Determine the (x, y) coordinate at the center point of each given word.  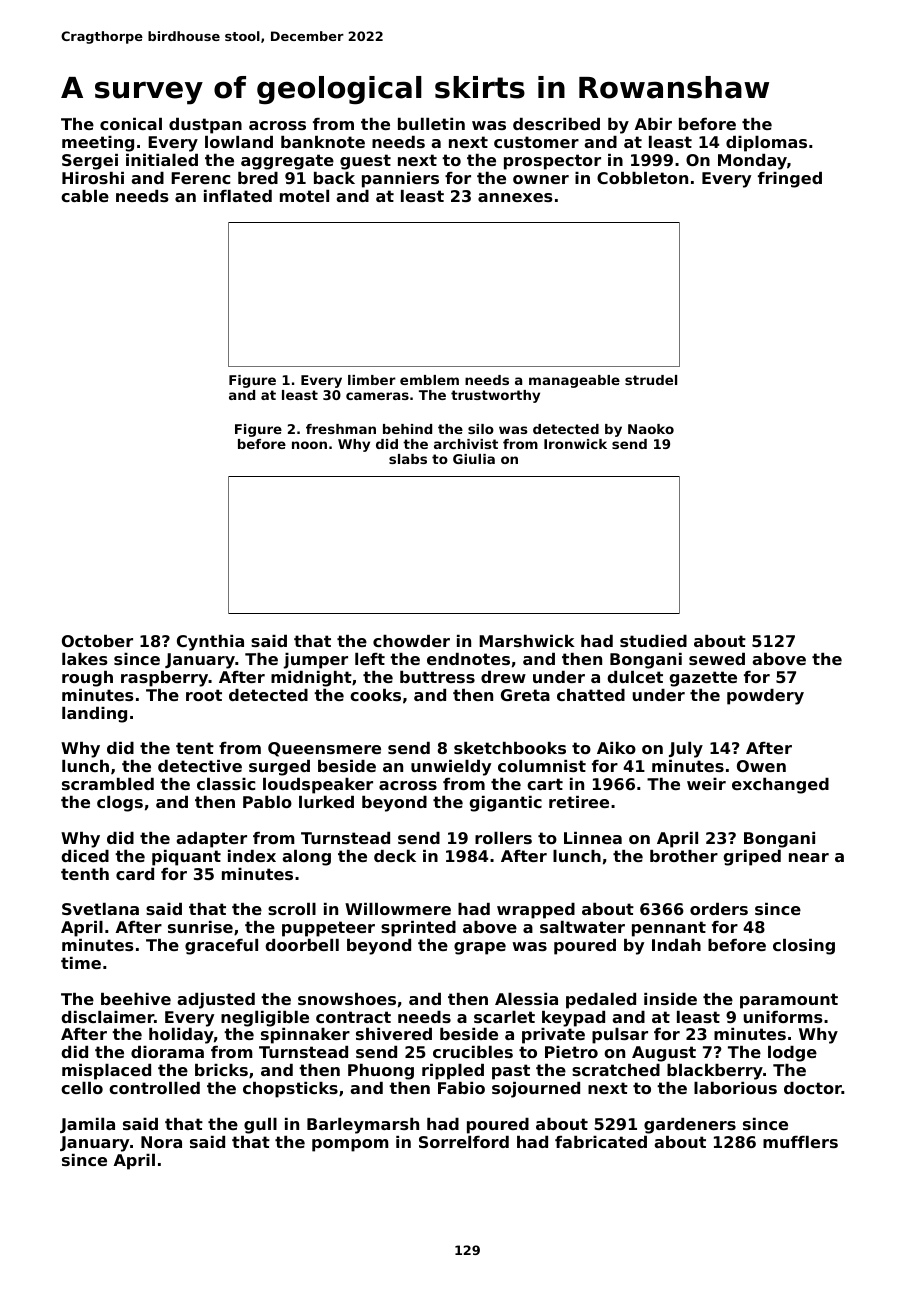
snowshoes (347, 999)
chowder (411, 641)
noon (309, 445)
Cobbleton (642, 178)
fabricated (601, 1142)
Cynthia (210, 643)
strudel (651, 380)
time (81, 963)
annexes (515, 197)
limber (372, 380)
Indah (676, 945)
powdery (765, 697)
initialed (162, 160)
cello (82, 1088)
